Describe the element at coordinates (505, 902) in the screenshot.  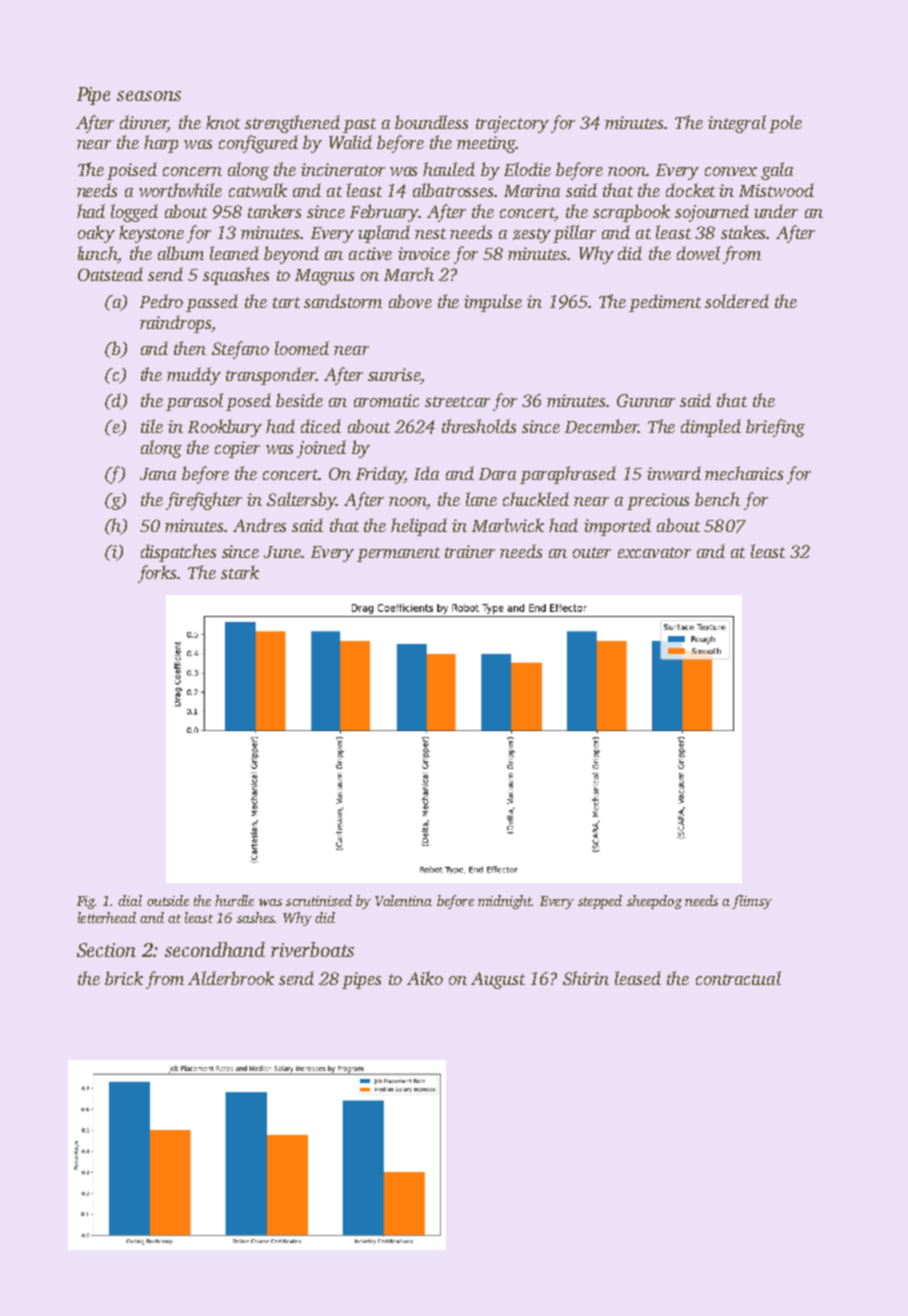
I see `midnight` at that location.
